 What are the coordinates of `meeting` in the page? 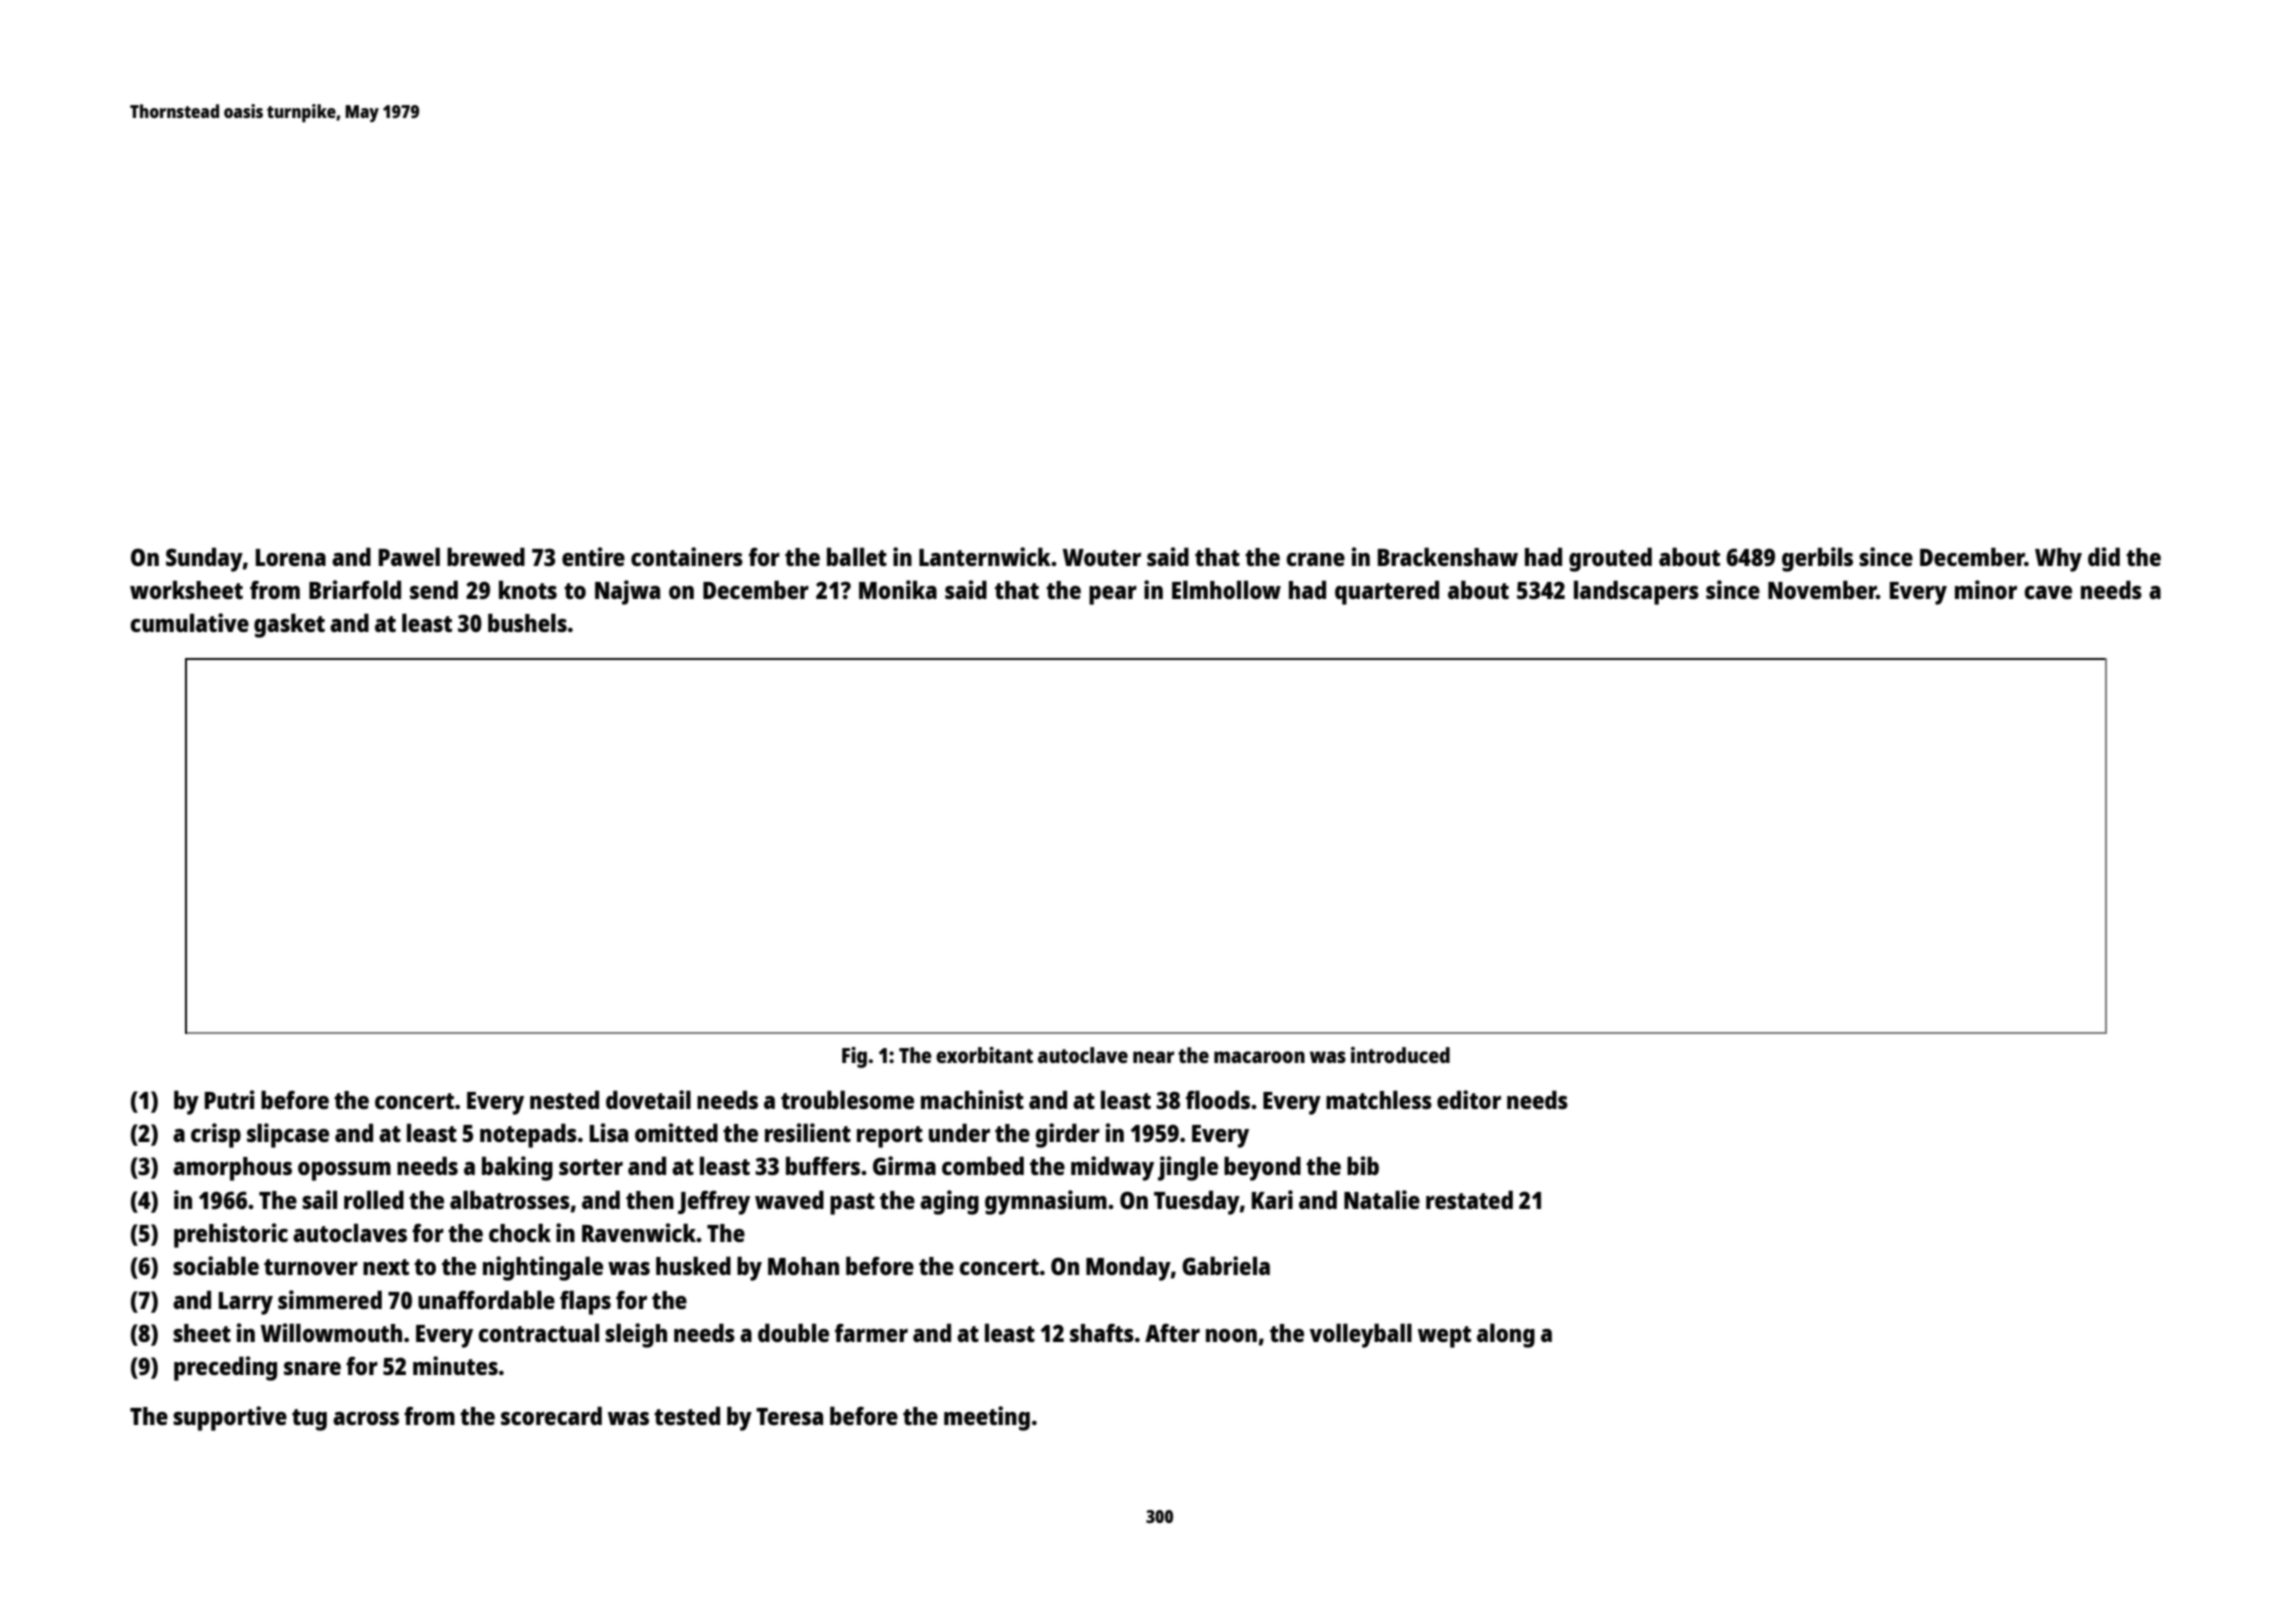 It's located at (987, 1418).
